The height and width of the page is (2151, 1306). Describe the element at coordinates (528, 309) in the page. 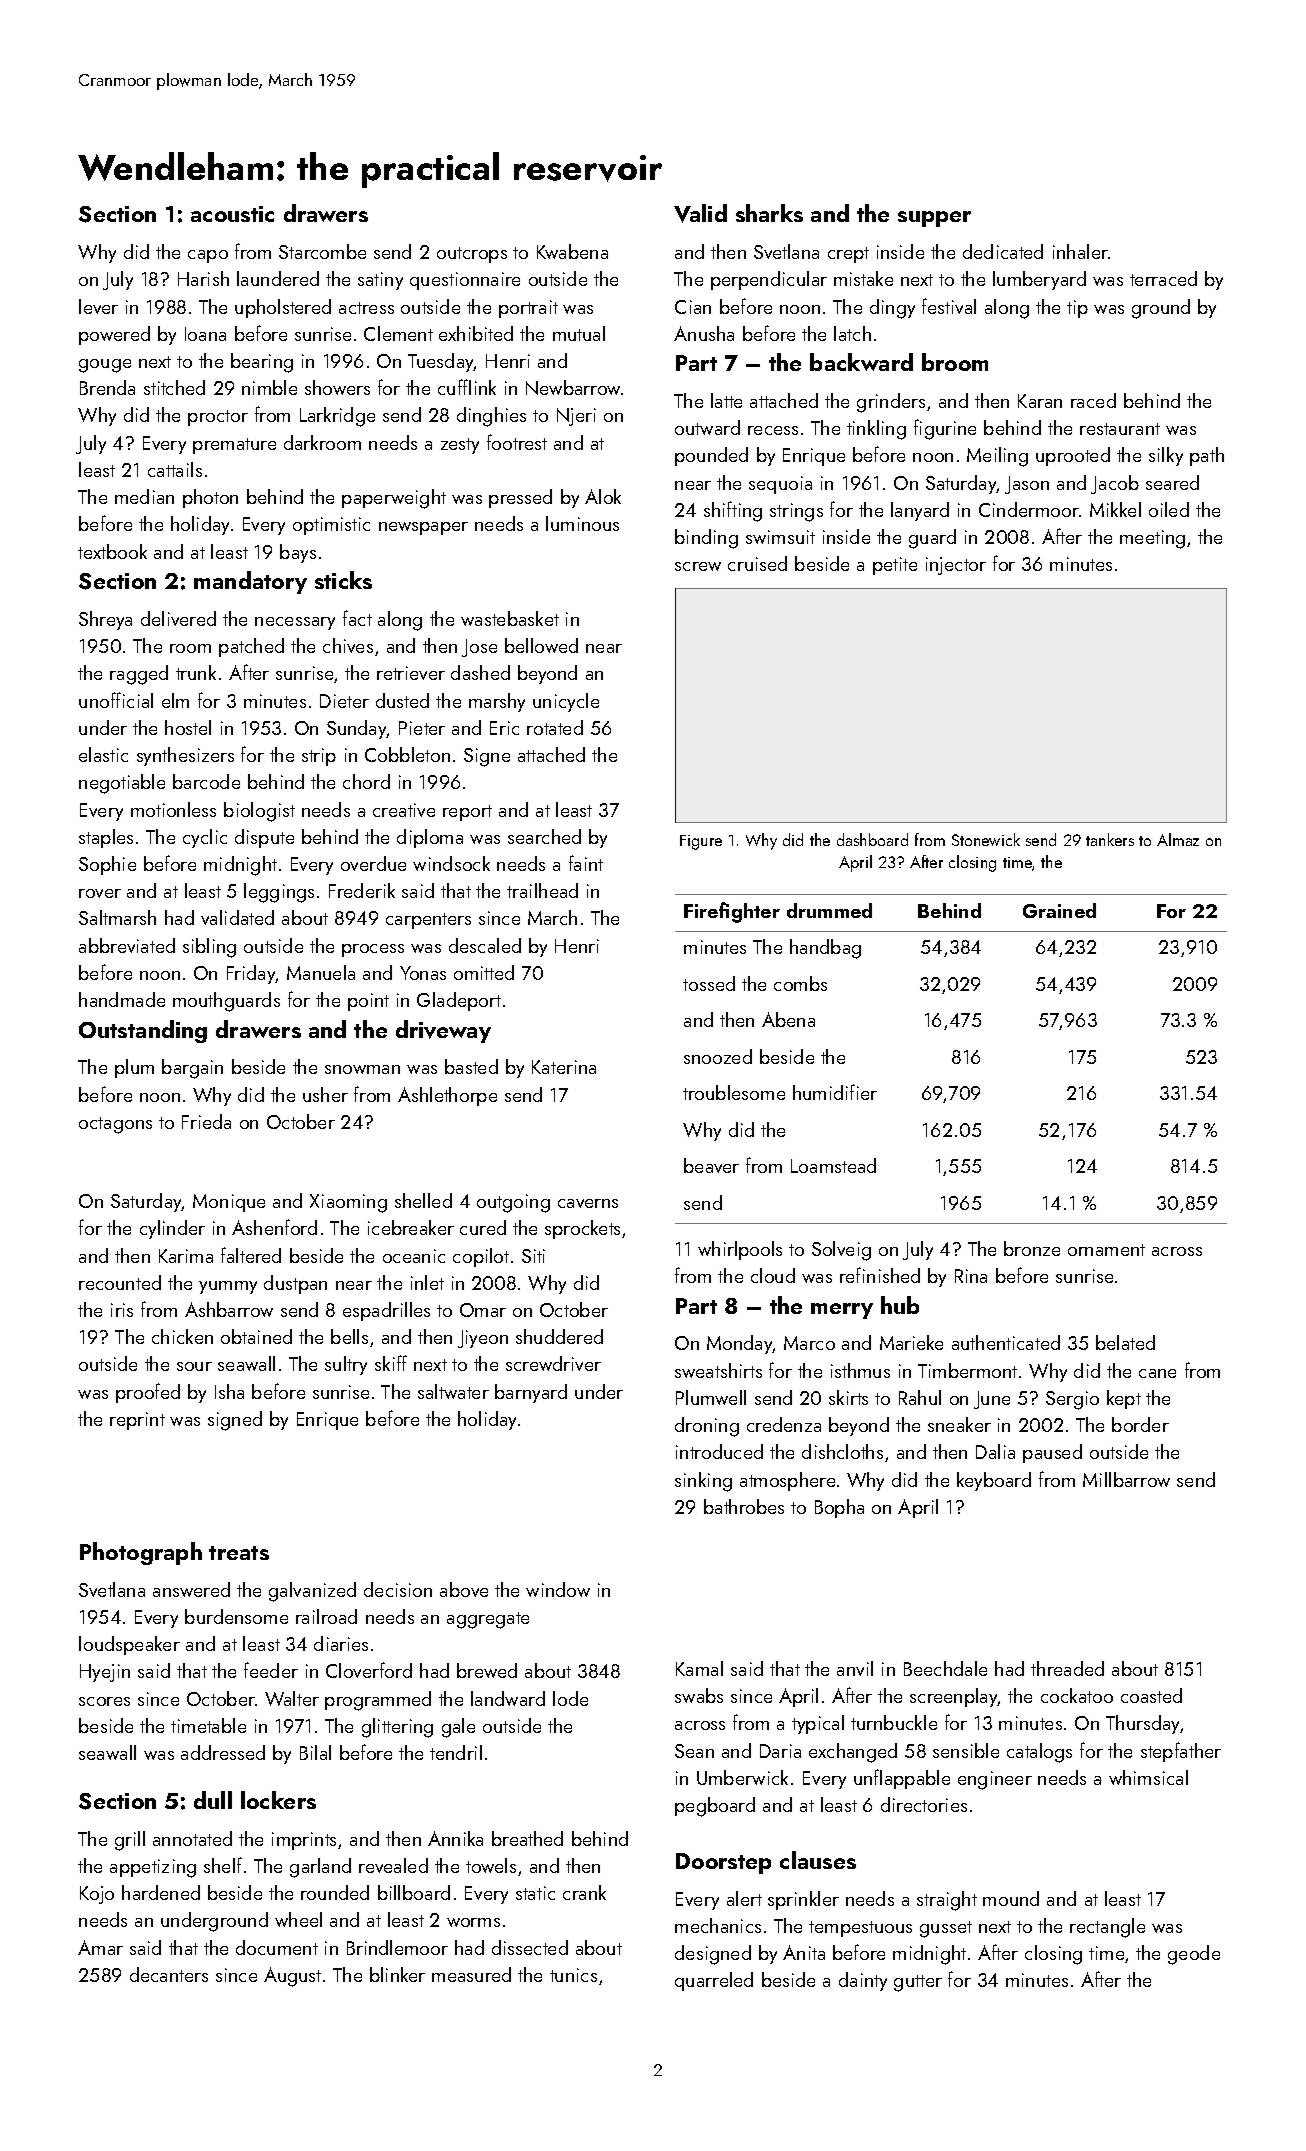

I see `portrait` at that location.
